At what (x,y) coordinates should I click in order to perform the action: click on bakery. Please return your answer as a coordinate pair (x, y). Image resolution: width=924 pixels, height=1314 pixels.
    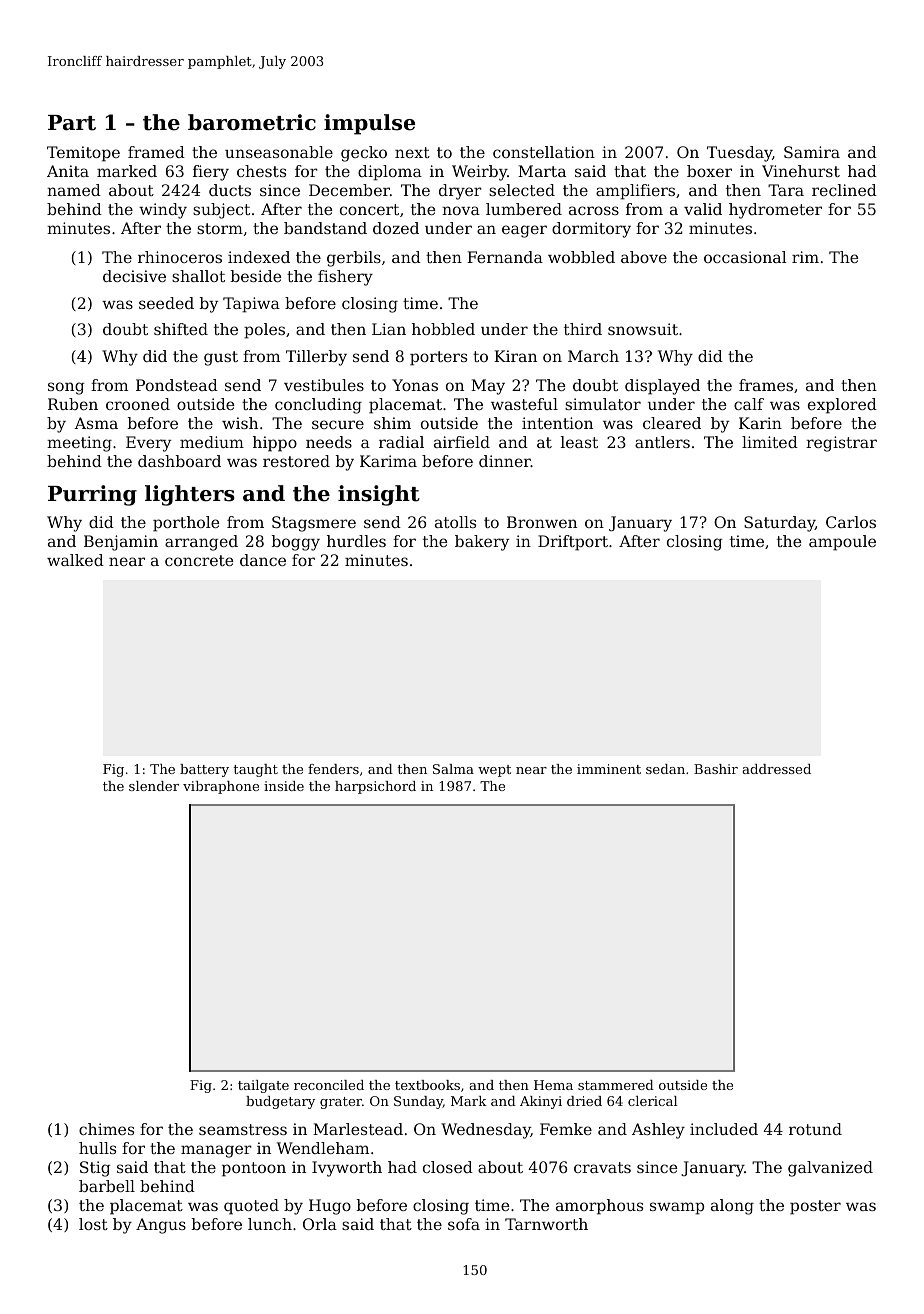
    Looking at the image, I should click on (482, 543).
